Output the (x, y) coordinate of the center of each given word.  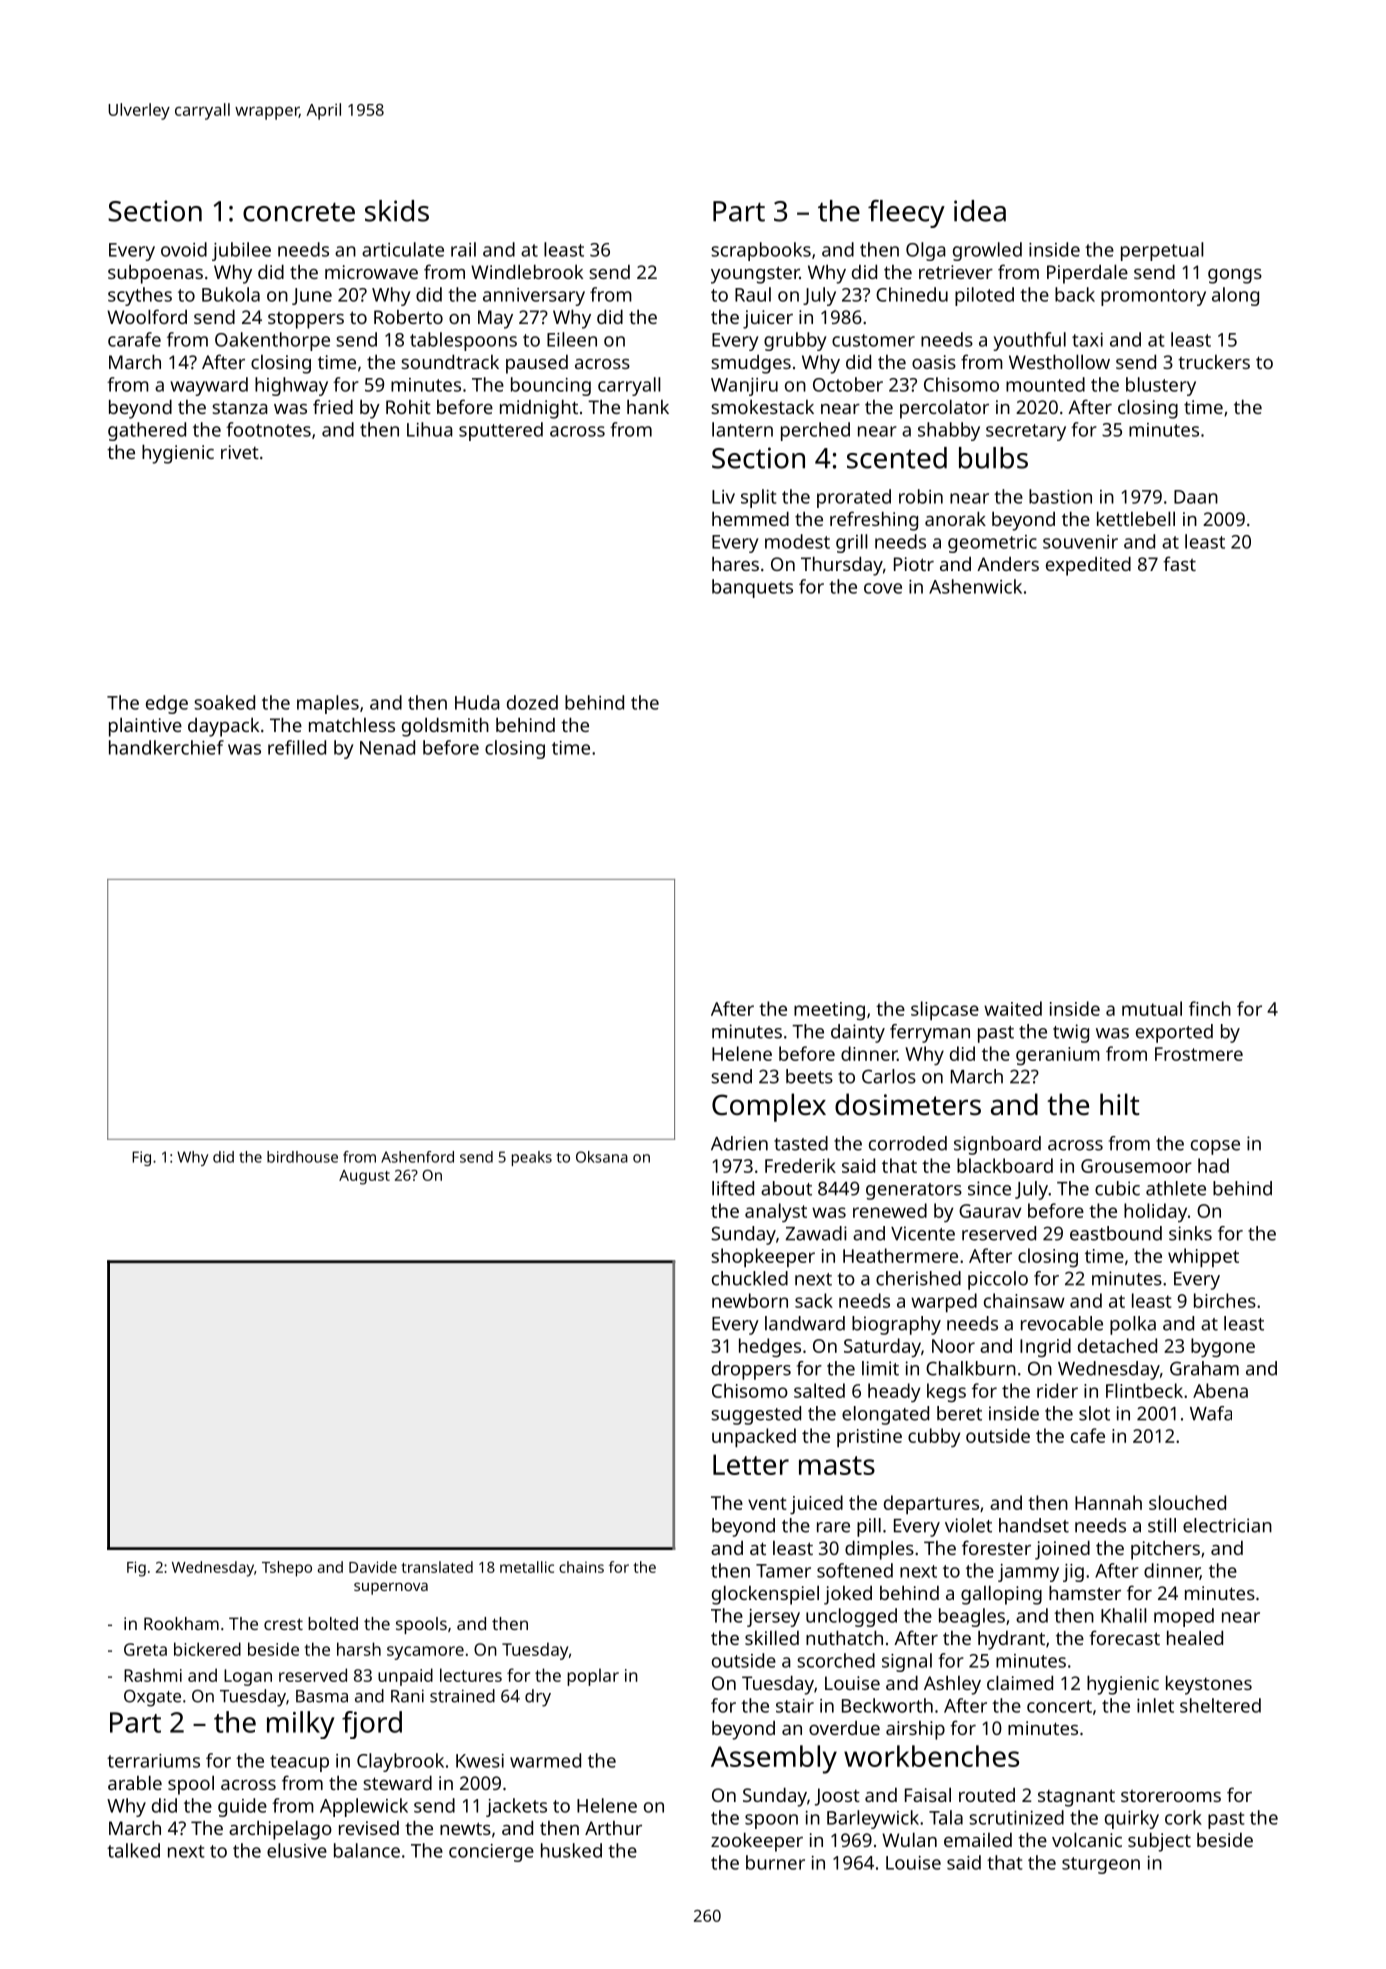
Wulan (909, 1839)
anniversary (534, 297)
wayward (209, 386)
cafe (1088, 1435)
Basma (322, 1696)
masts (837, 1465)
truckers (1214, 362)
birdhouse (302, 1157)
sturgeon (1101, 1865)
